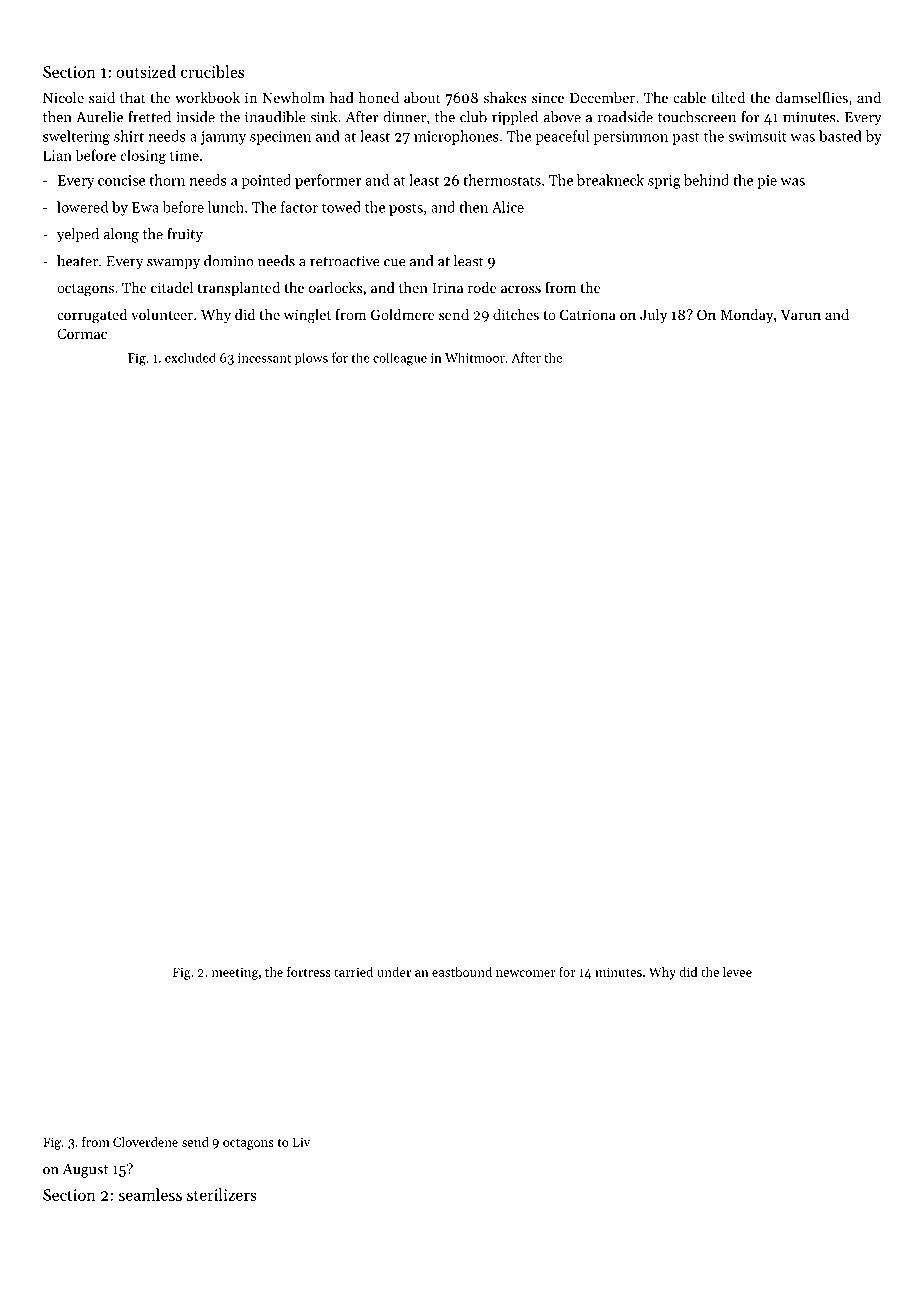  I want to click on lowered, so click(82, 207).
